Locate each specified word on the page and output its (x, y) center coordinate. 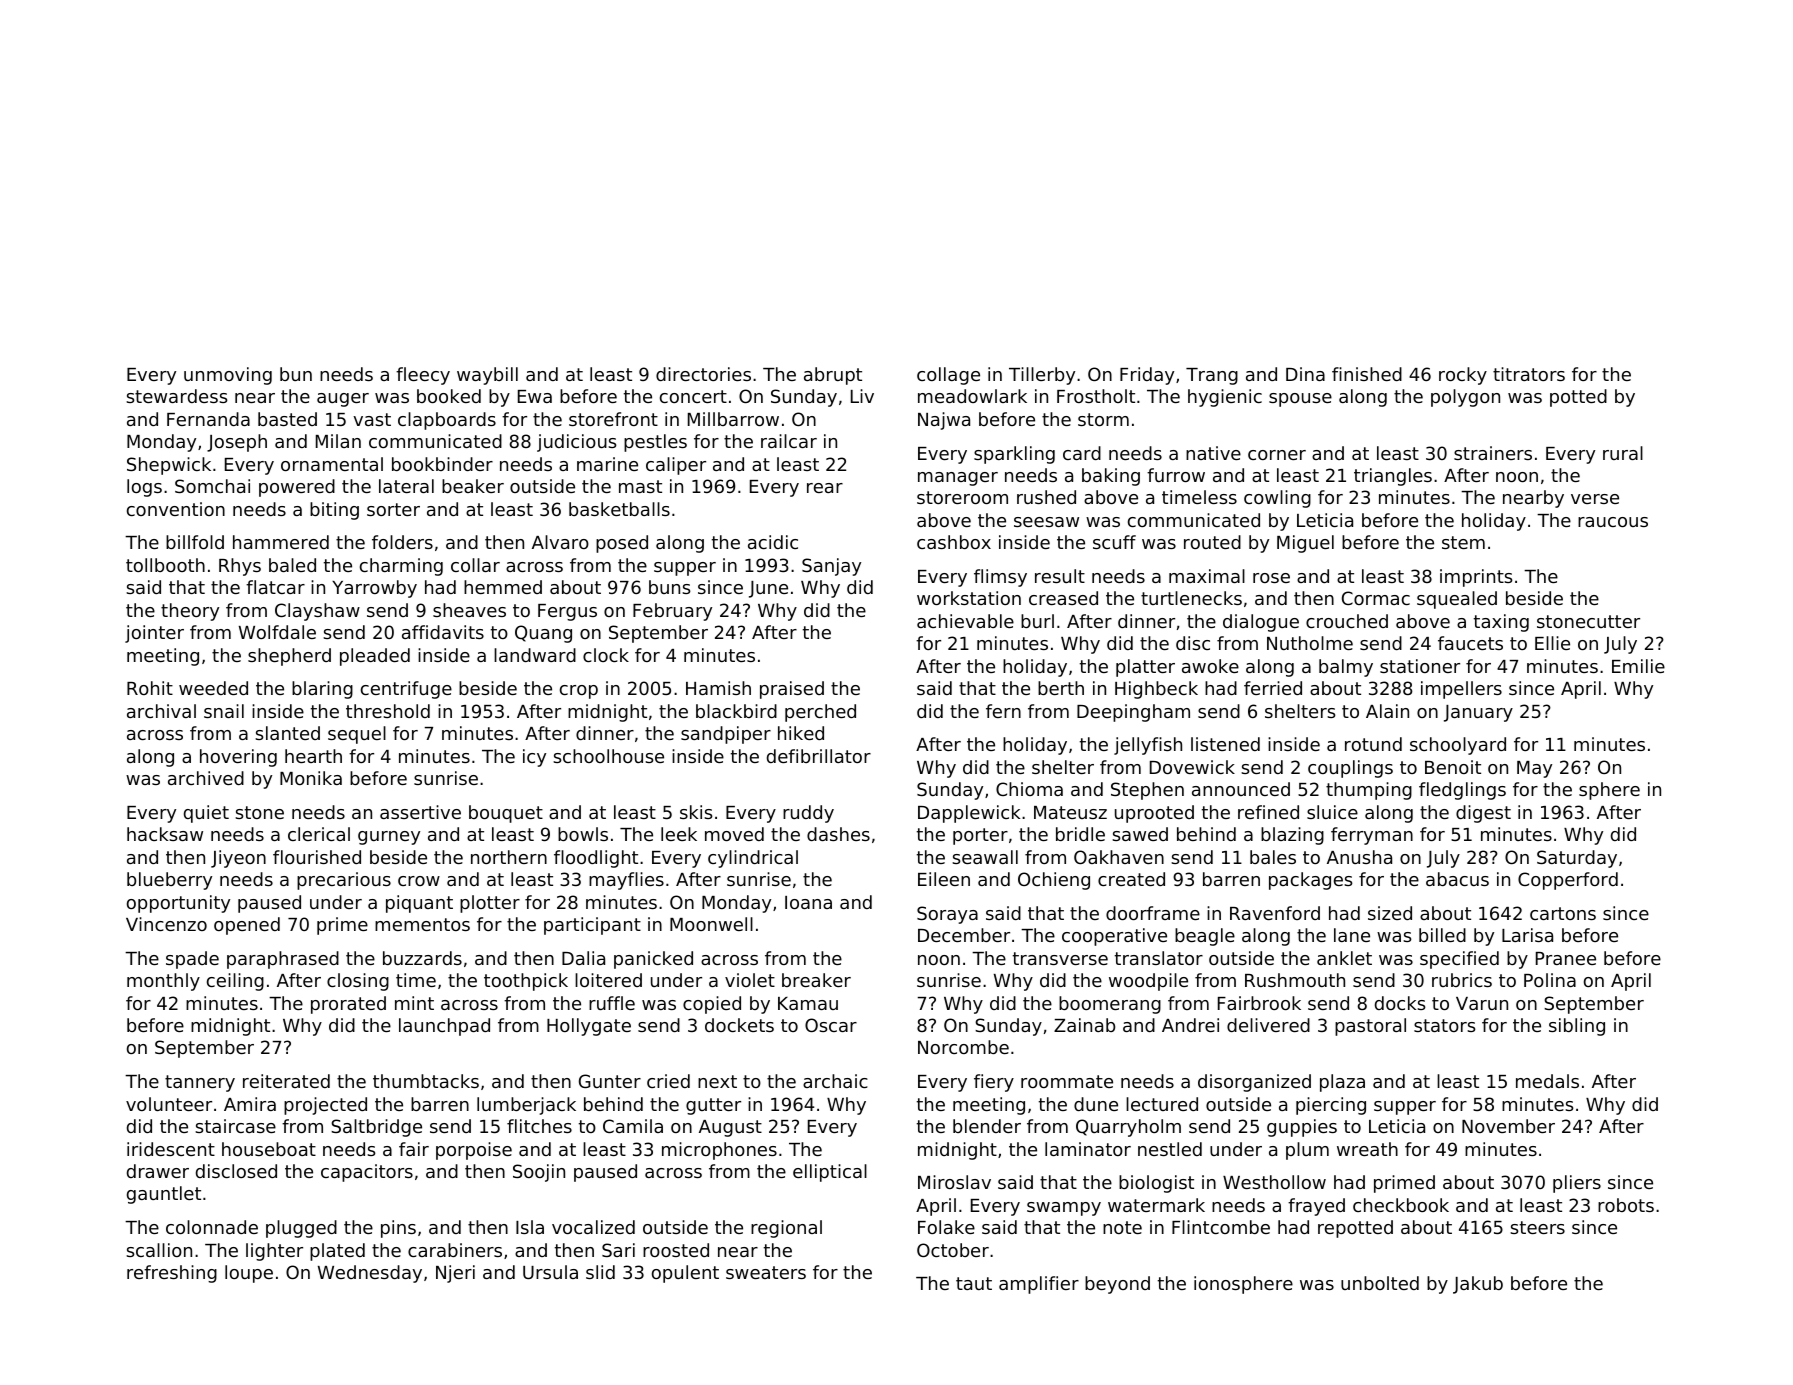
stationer (1420, 666)
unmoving (228, 376)
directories (703, 374)
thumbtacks (426, 1081)
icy (534, 758)
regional (786, 1229)
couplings (1350, 769)
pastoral (1370, 1027)
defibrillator (819, 756)
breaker (816, 980)
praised (792, 690)
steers (1537, 1227)
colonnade (212, 1227)
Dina (1305, 374)
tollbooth (165, 565)
